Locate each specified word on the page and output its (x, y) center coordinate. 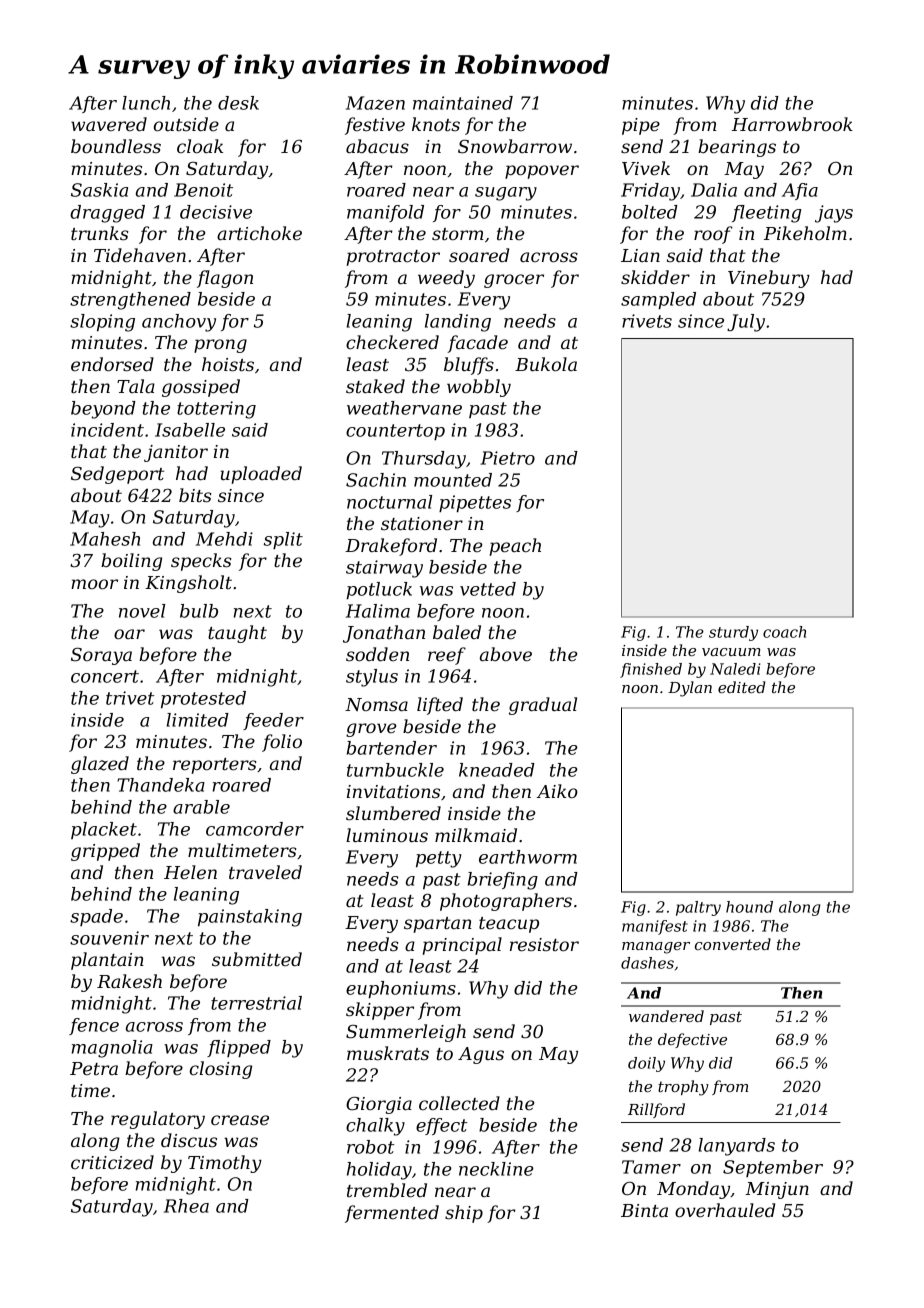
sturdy (733, 633)
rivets (647, 321)
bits (195, 495)
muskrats (388, 1053)
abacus (377, 146)
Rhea (186, 1206)
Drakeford (391, 547)
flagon (225, 279)
